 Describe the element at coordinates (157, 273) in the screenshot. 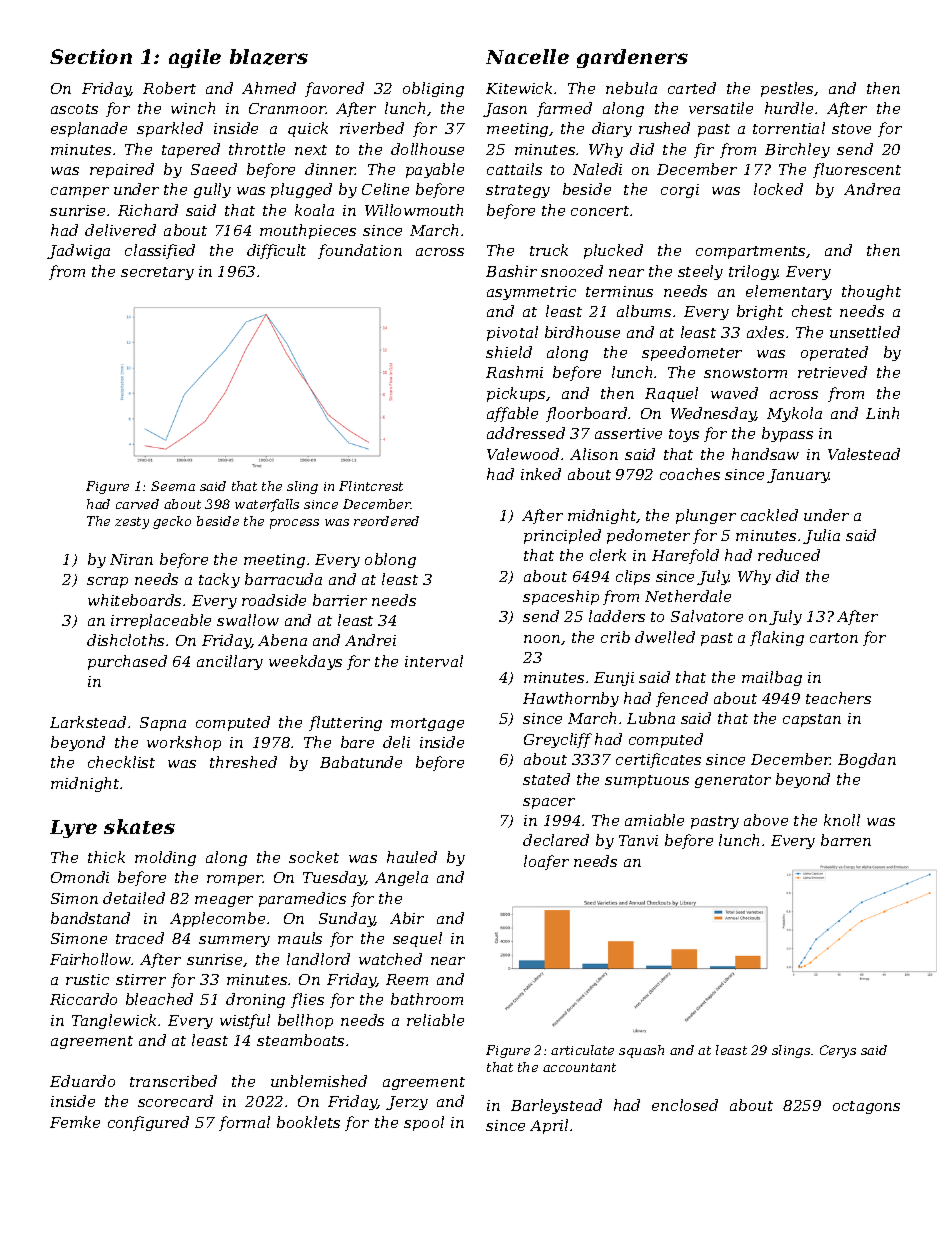

I see `secretary` at that location.
